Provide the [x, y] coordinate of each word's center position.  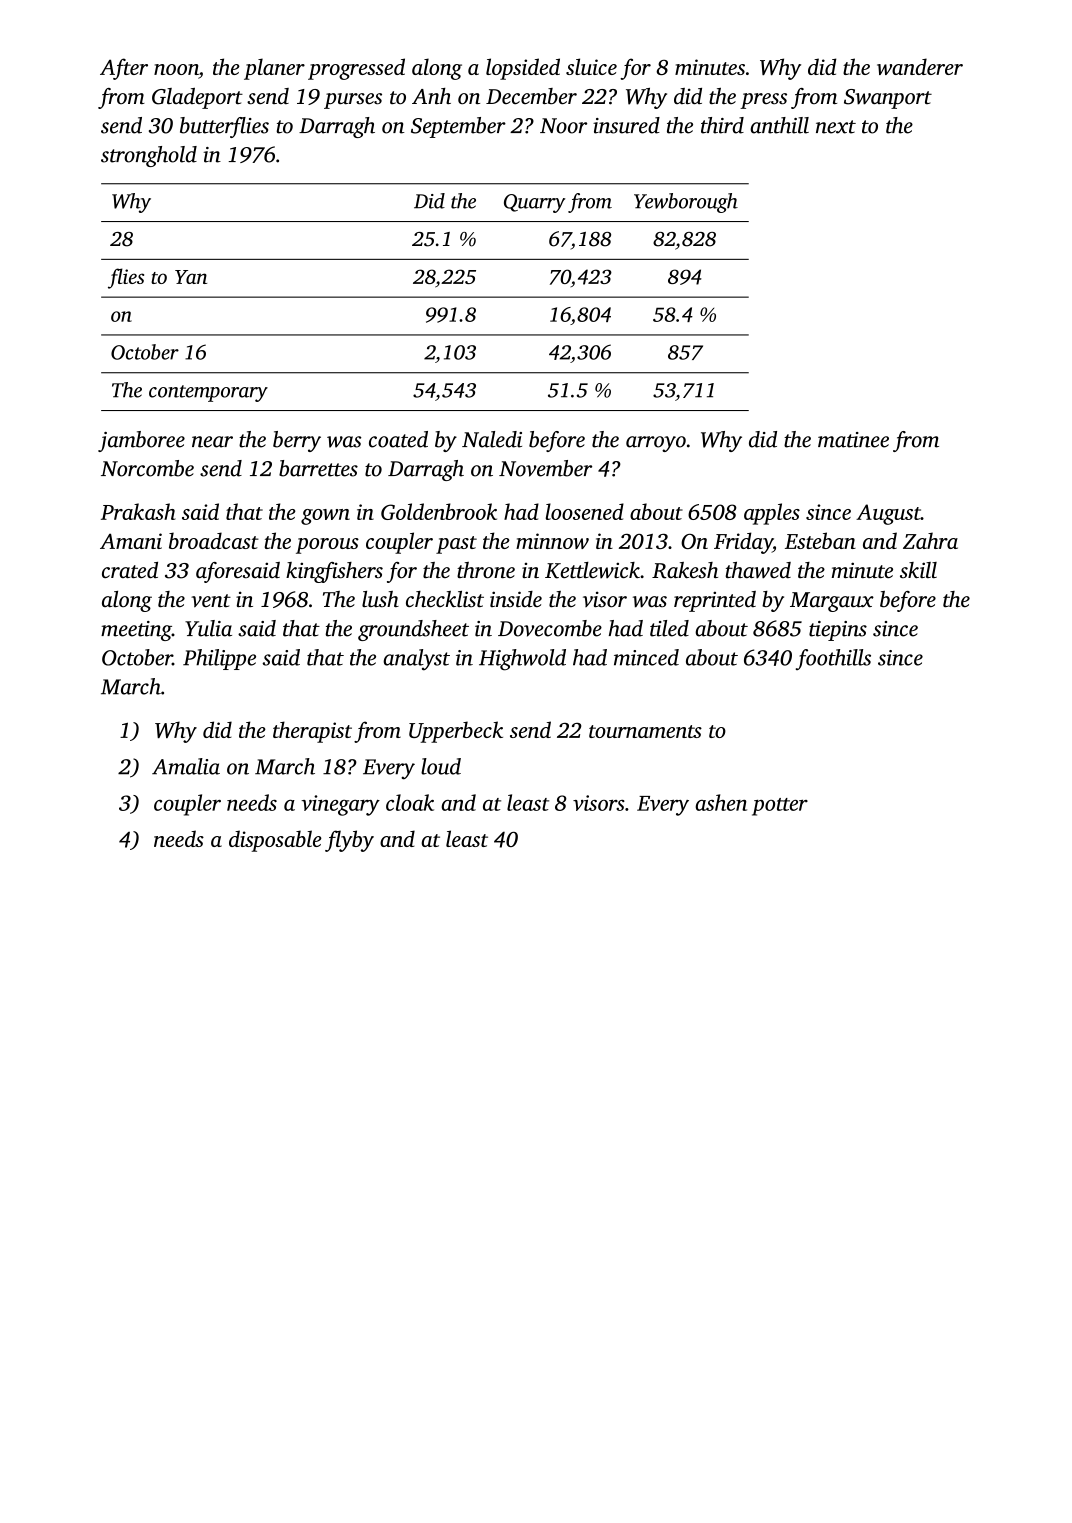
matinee [853, 440]
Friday [743, 543]
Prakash [138, 511]
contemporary [208, 393]
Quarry [534, 203]
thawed [758, 570]
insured [626, 125]
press [763, 101]
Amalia [186, 766]
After [124, 69]
